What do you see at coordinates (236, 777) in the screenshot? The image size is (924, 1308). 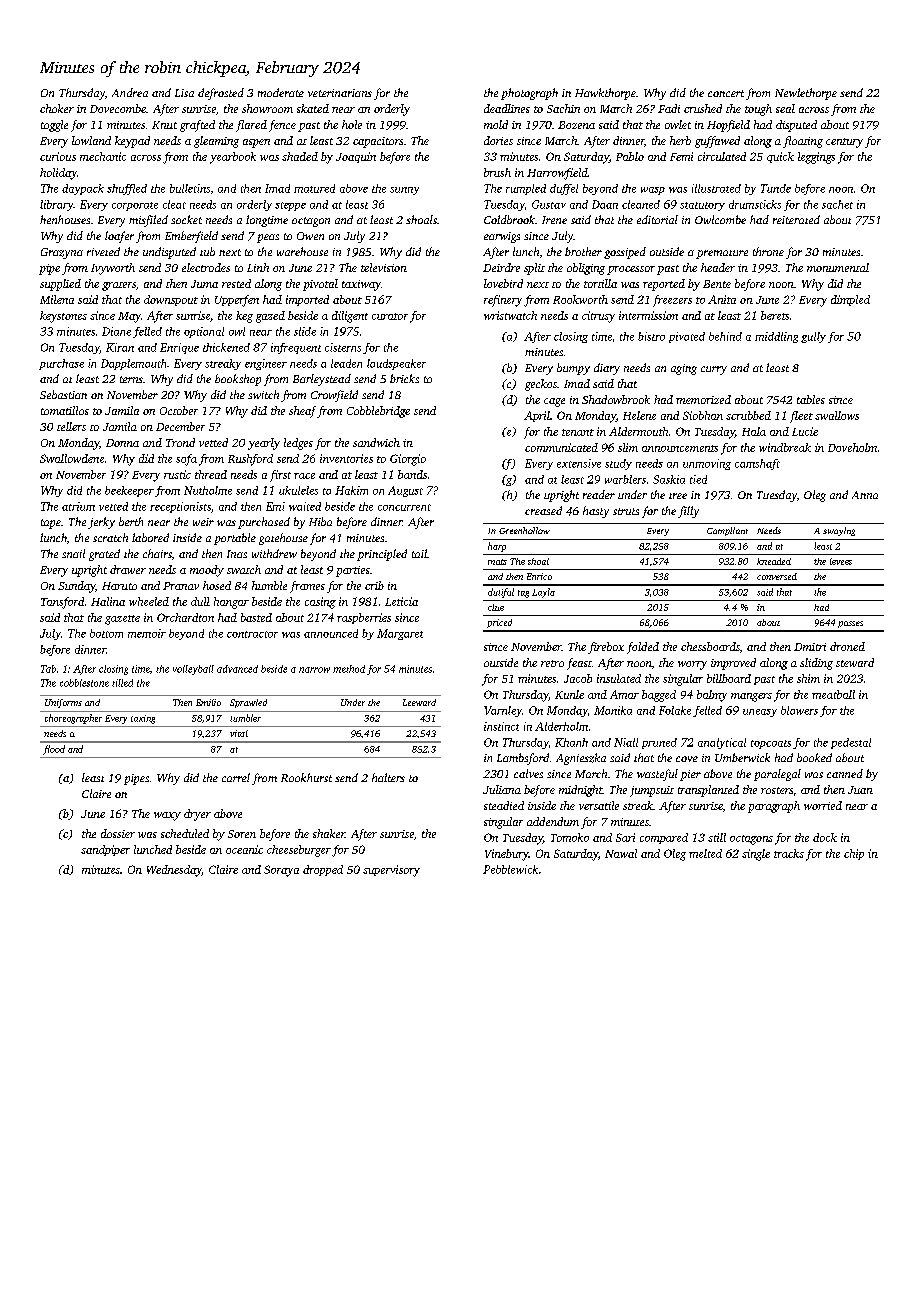 I see `carrel` at bounding box center [236, 777].
